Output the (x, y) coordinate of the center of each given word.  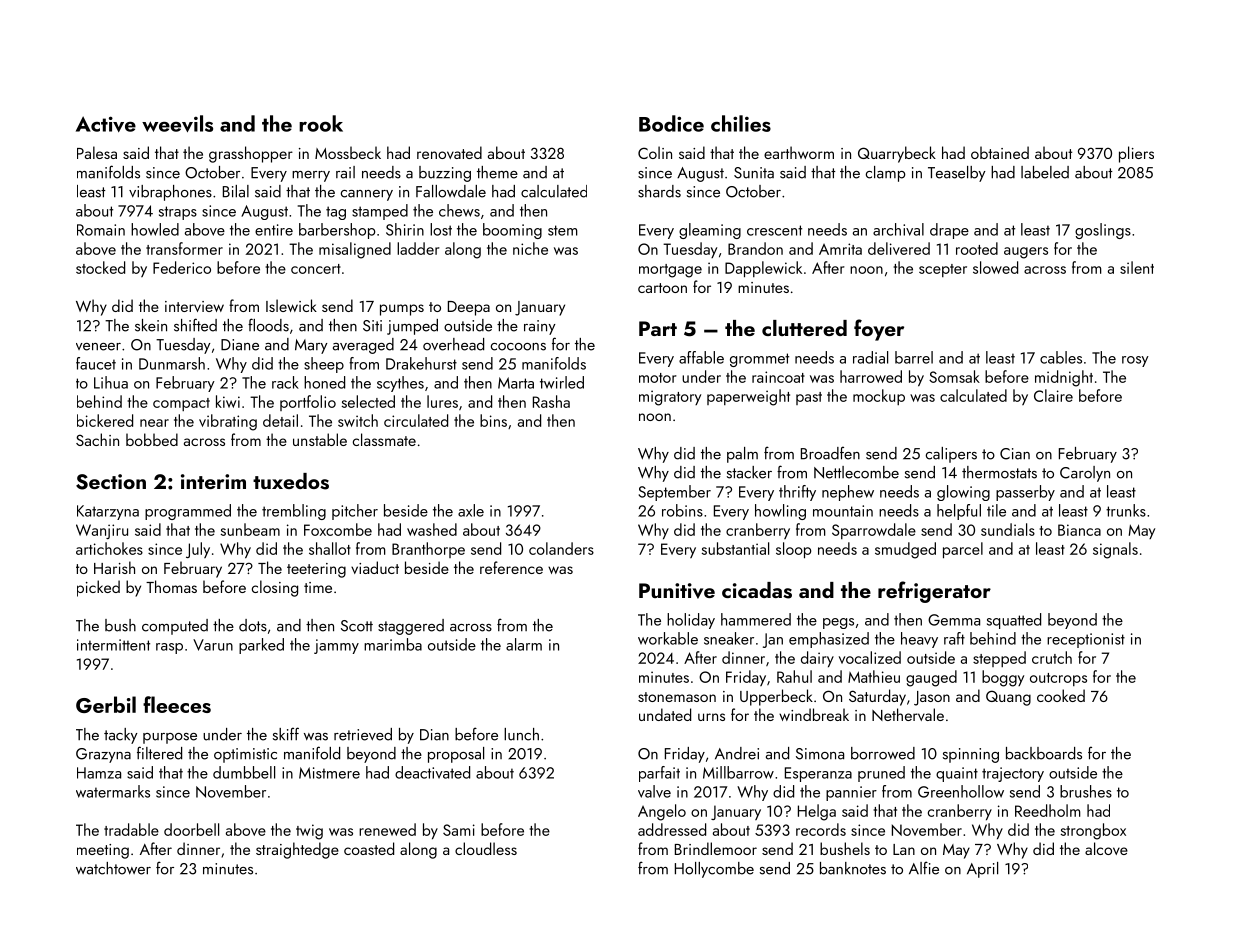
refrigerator (934, 592)
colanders (561, 548)
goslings (1103, 231)
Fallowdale (451, 191)
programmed (188, 512)
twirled (562, 382)
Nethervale (908, 714)
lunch (521, 734)
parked (261, 646)
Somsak (954, 376)
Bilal (236, 191)
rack (285, 382)
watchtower (113, 868)
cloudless (486, 848)
